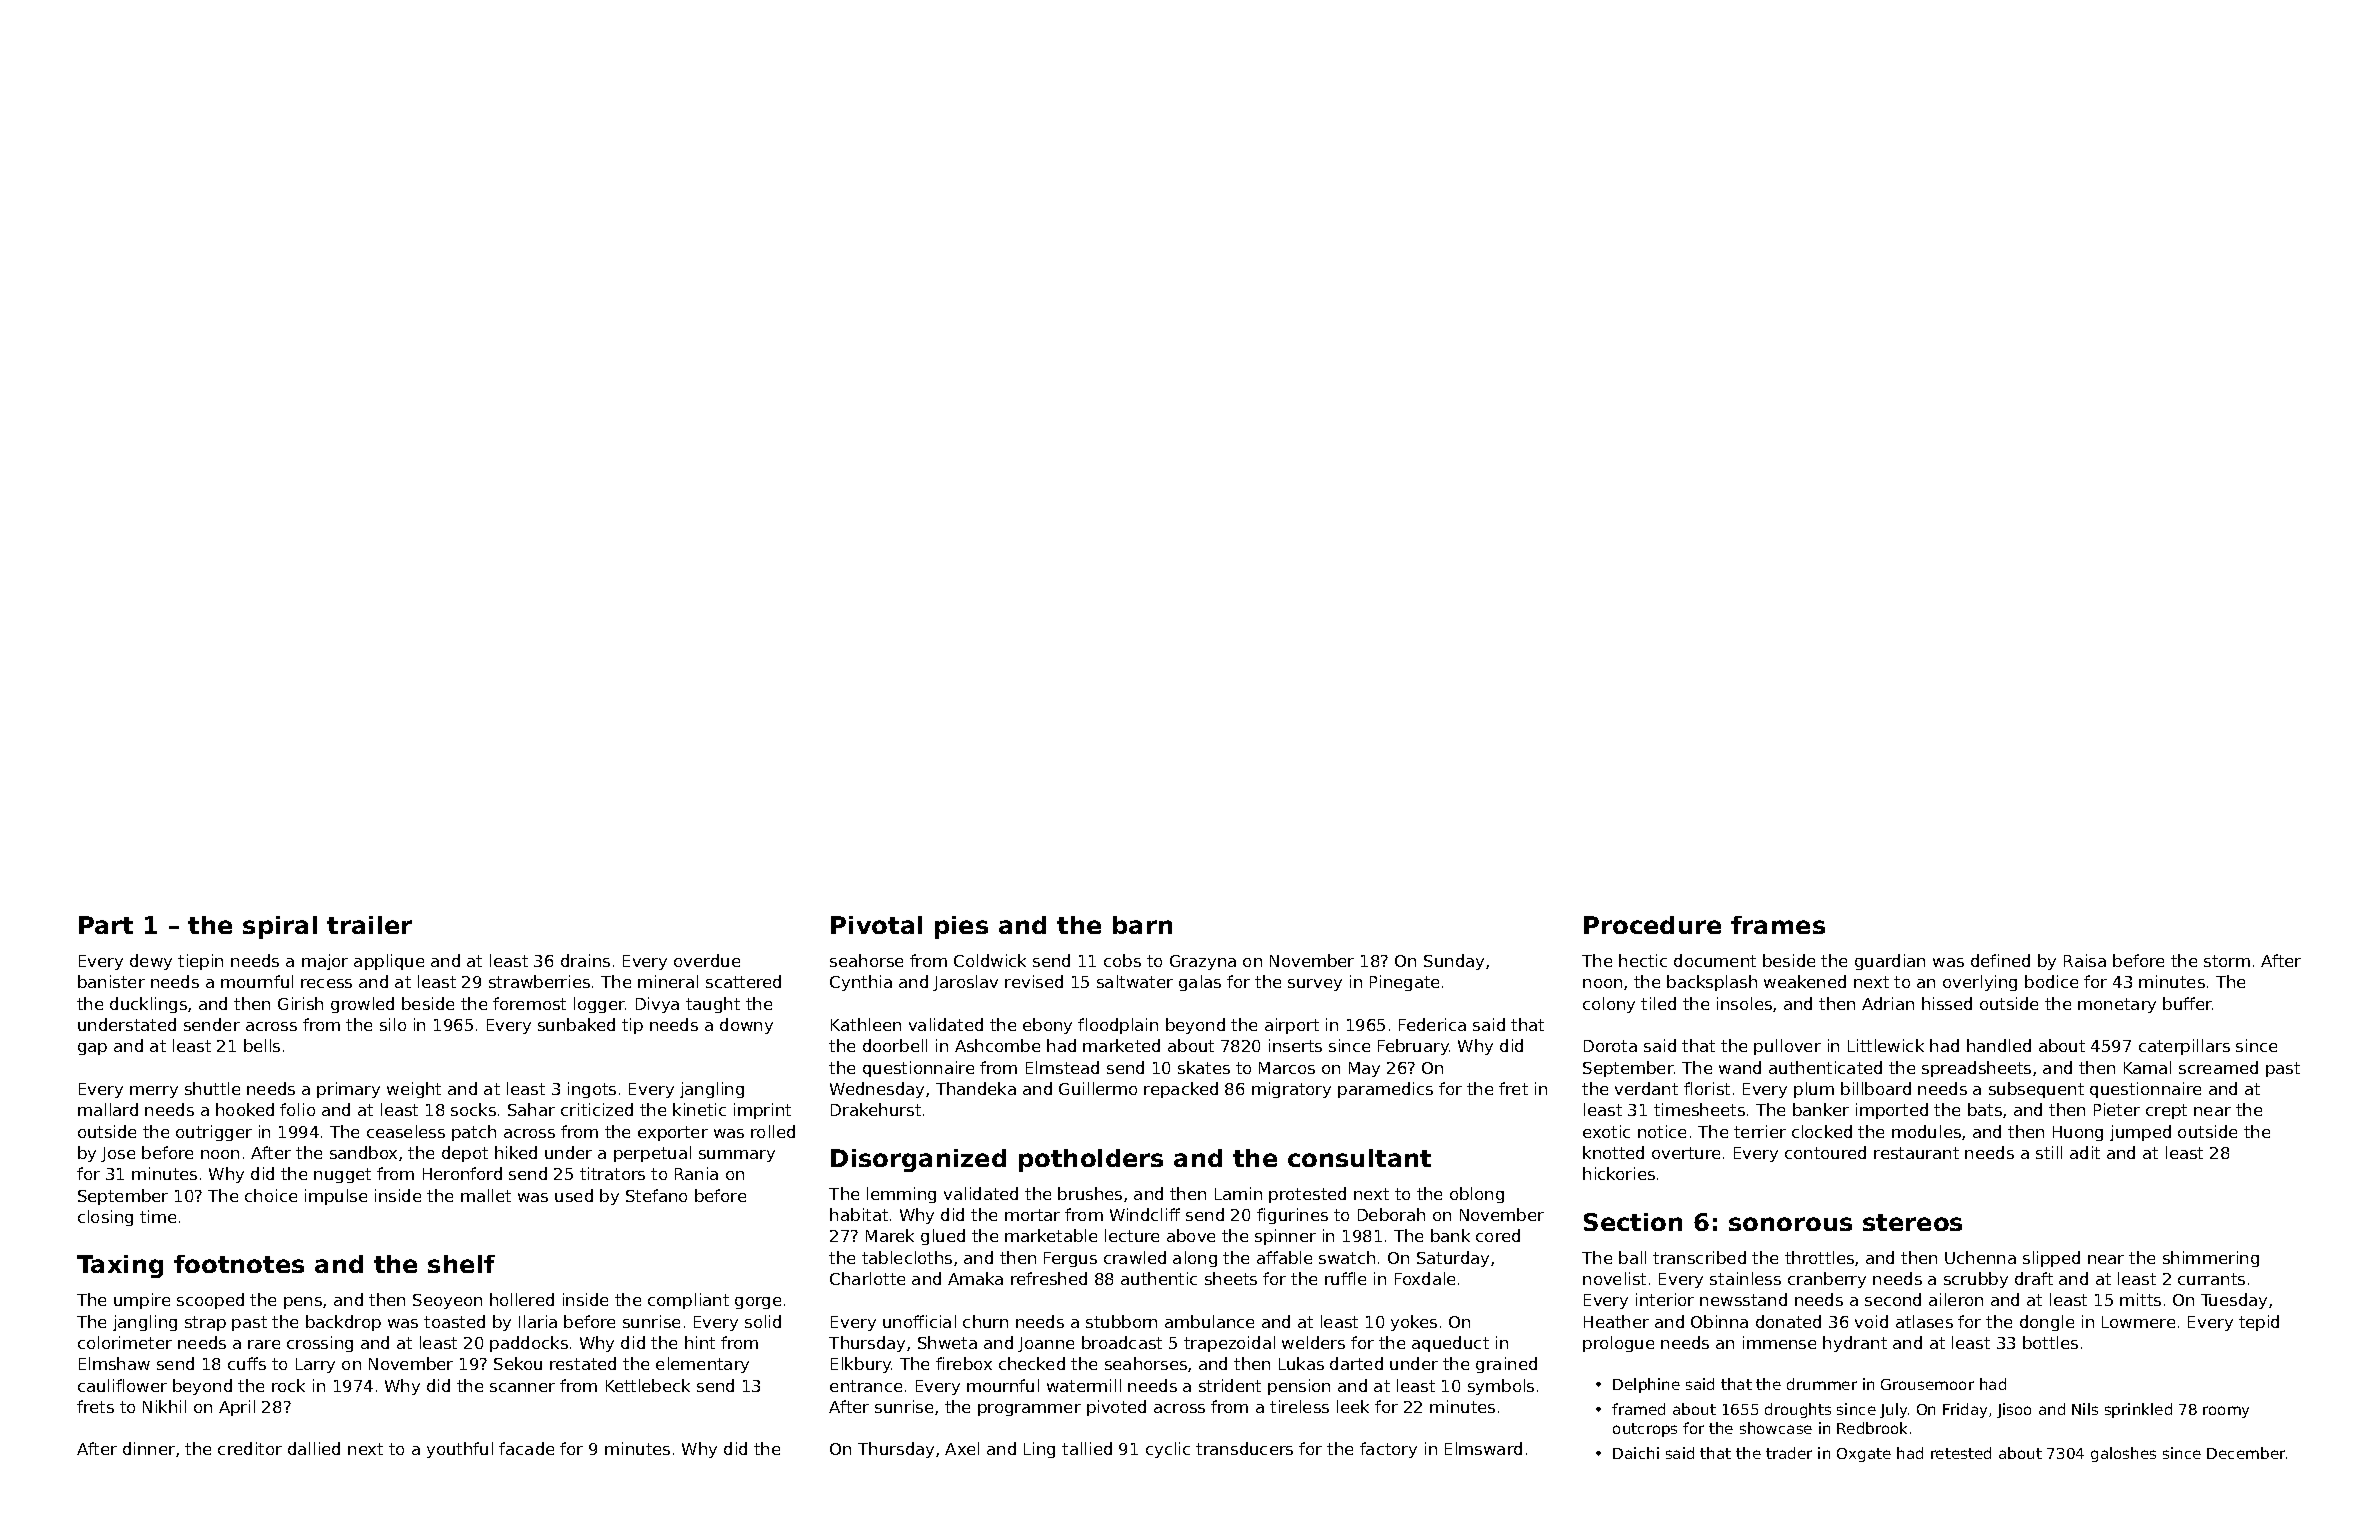 The height and width of the document is (1540, 2380). What do you see at coordinates (1091, 1160) in the document?
I see `potholders` at bounding box center [1091, 1160].
